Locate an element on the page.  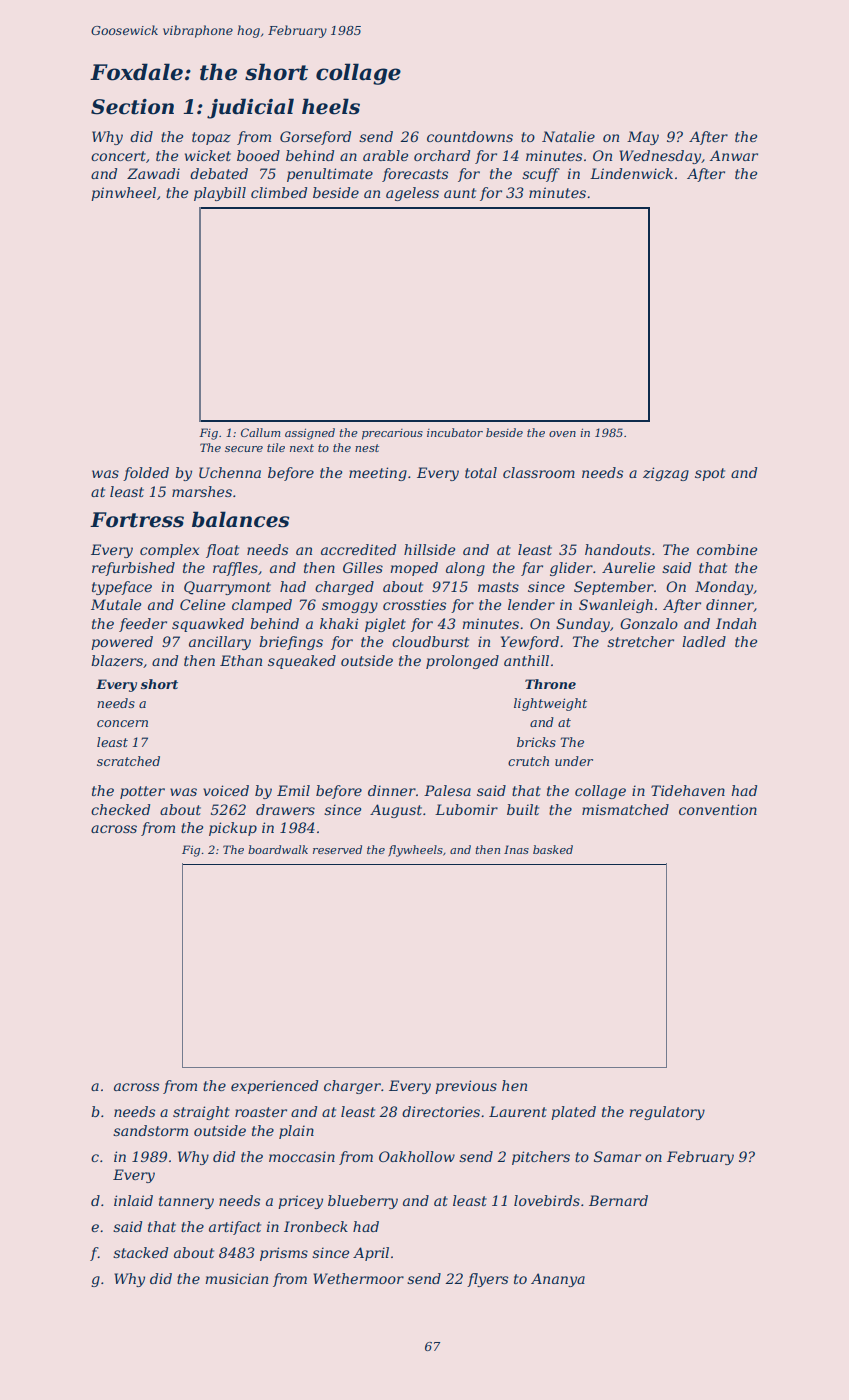
mismatched is located at coordinates (625, 809).
